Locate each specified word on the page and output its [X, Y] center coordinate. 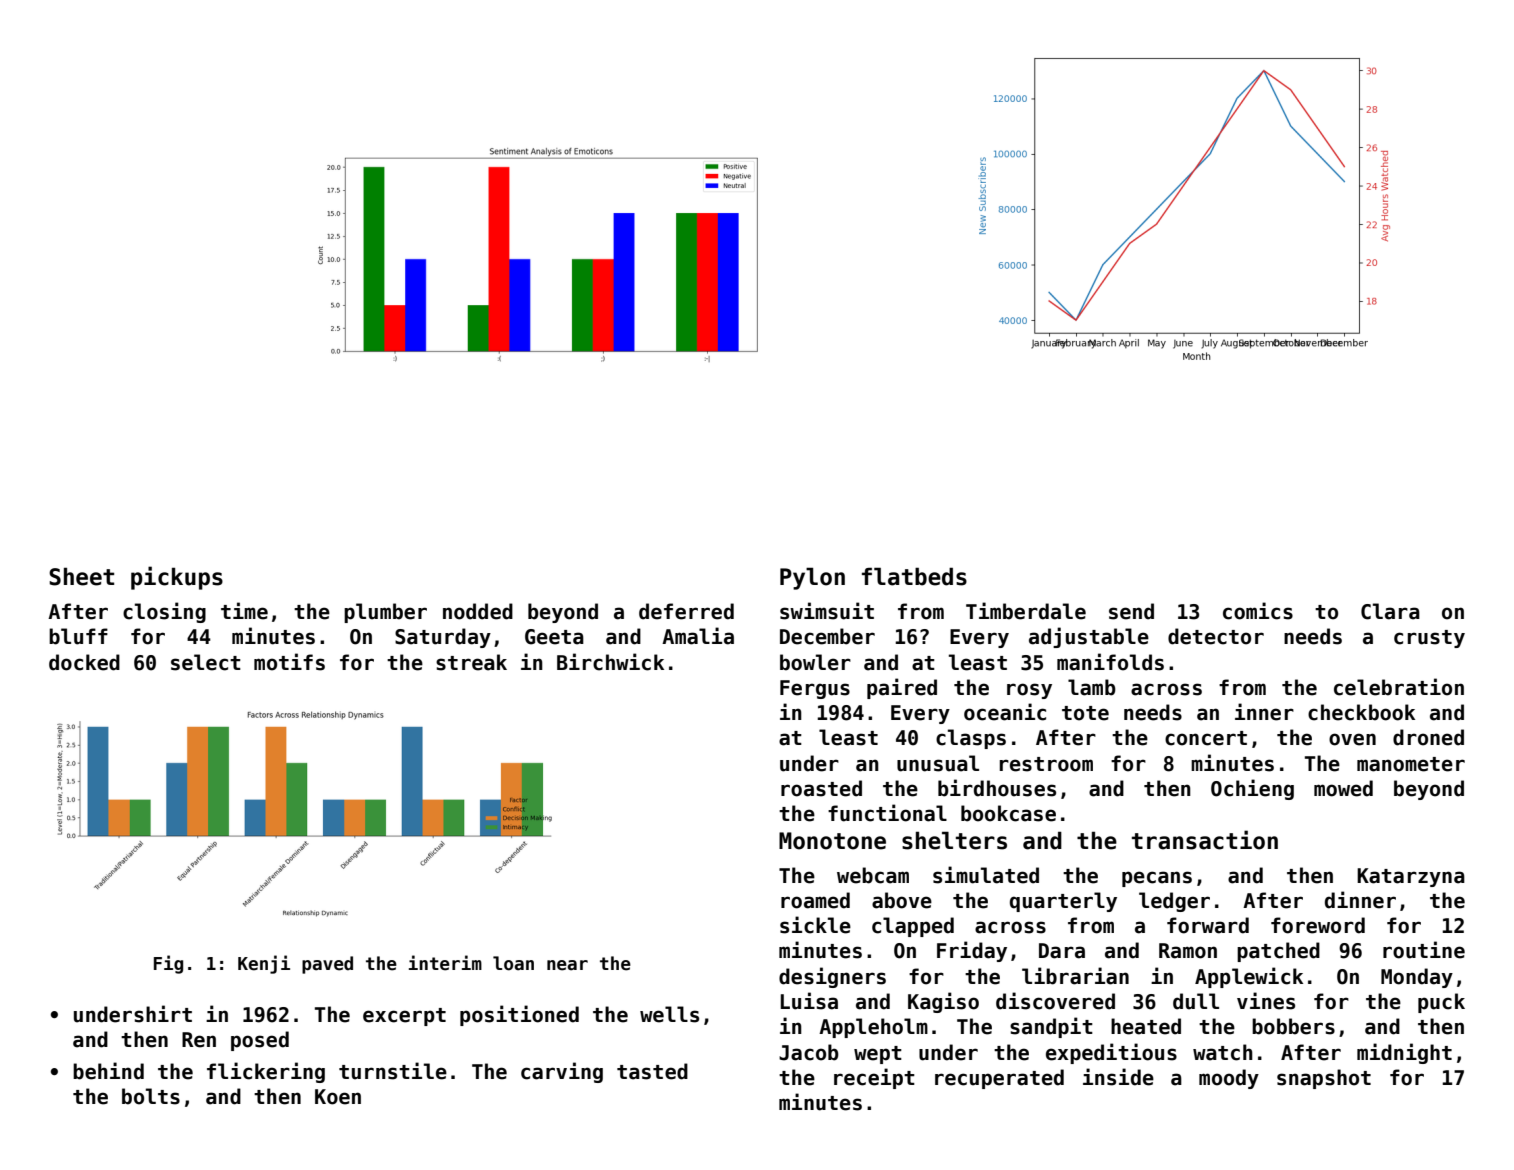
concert [1206, 738]
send [1131, 611]
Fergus [815, 689]
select [206, 662]
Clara [1390, 611]
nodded [478, 611]
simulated [986, 875]
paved [327, 965]
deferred [686, 611]
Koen [338, 1097]
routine [1424, 950]
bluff [78, 636]
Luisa [809, 1001]
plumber [385, 613]
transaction [1205, 840]
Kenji [264, 964]
